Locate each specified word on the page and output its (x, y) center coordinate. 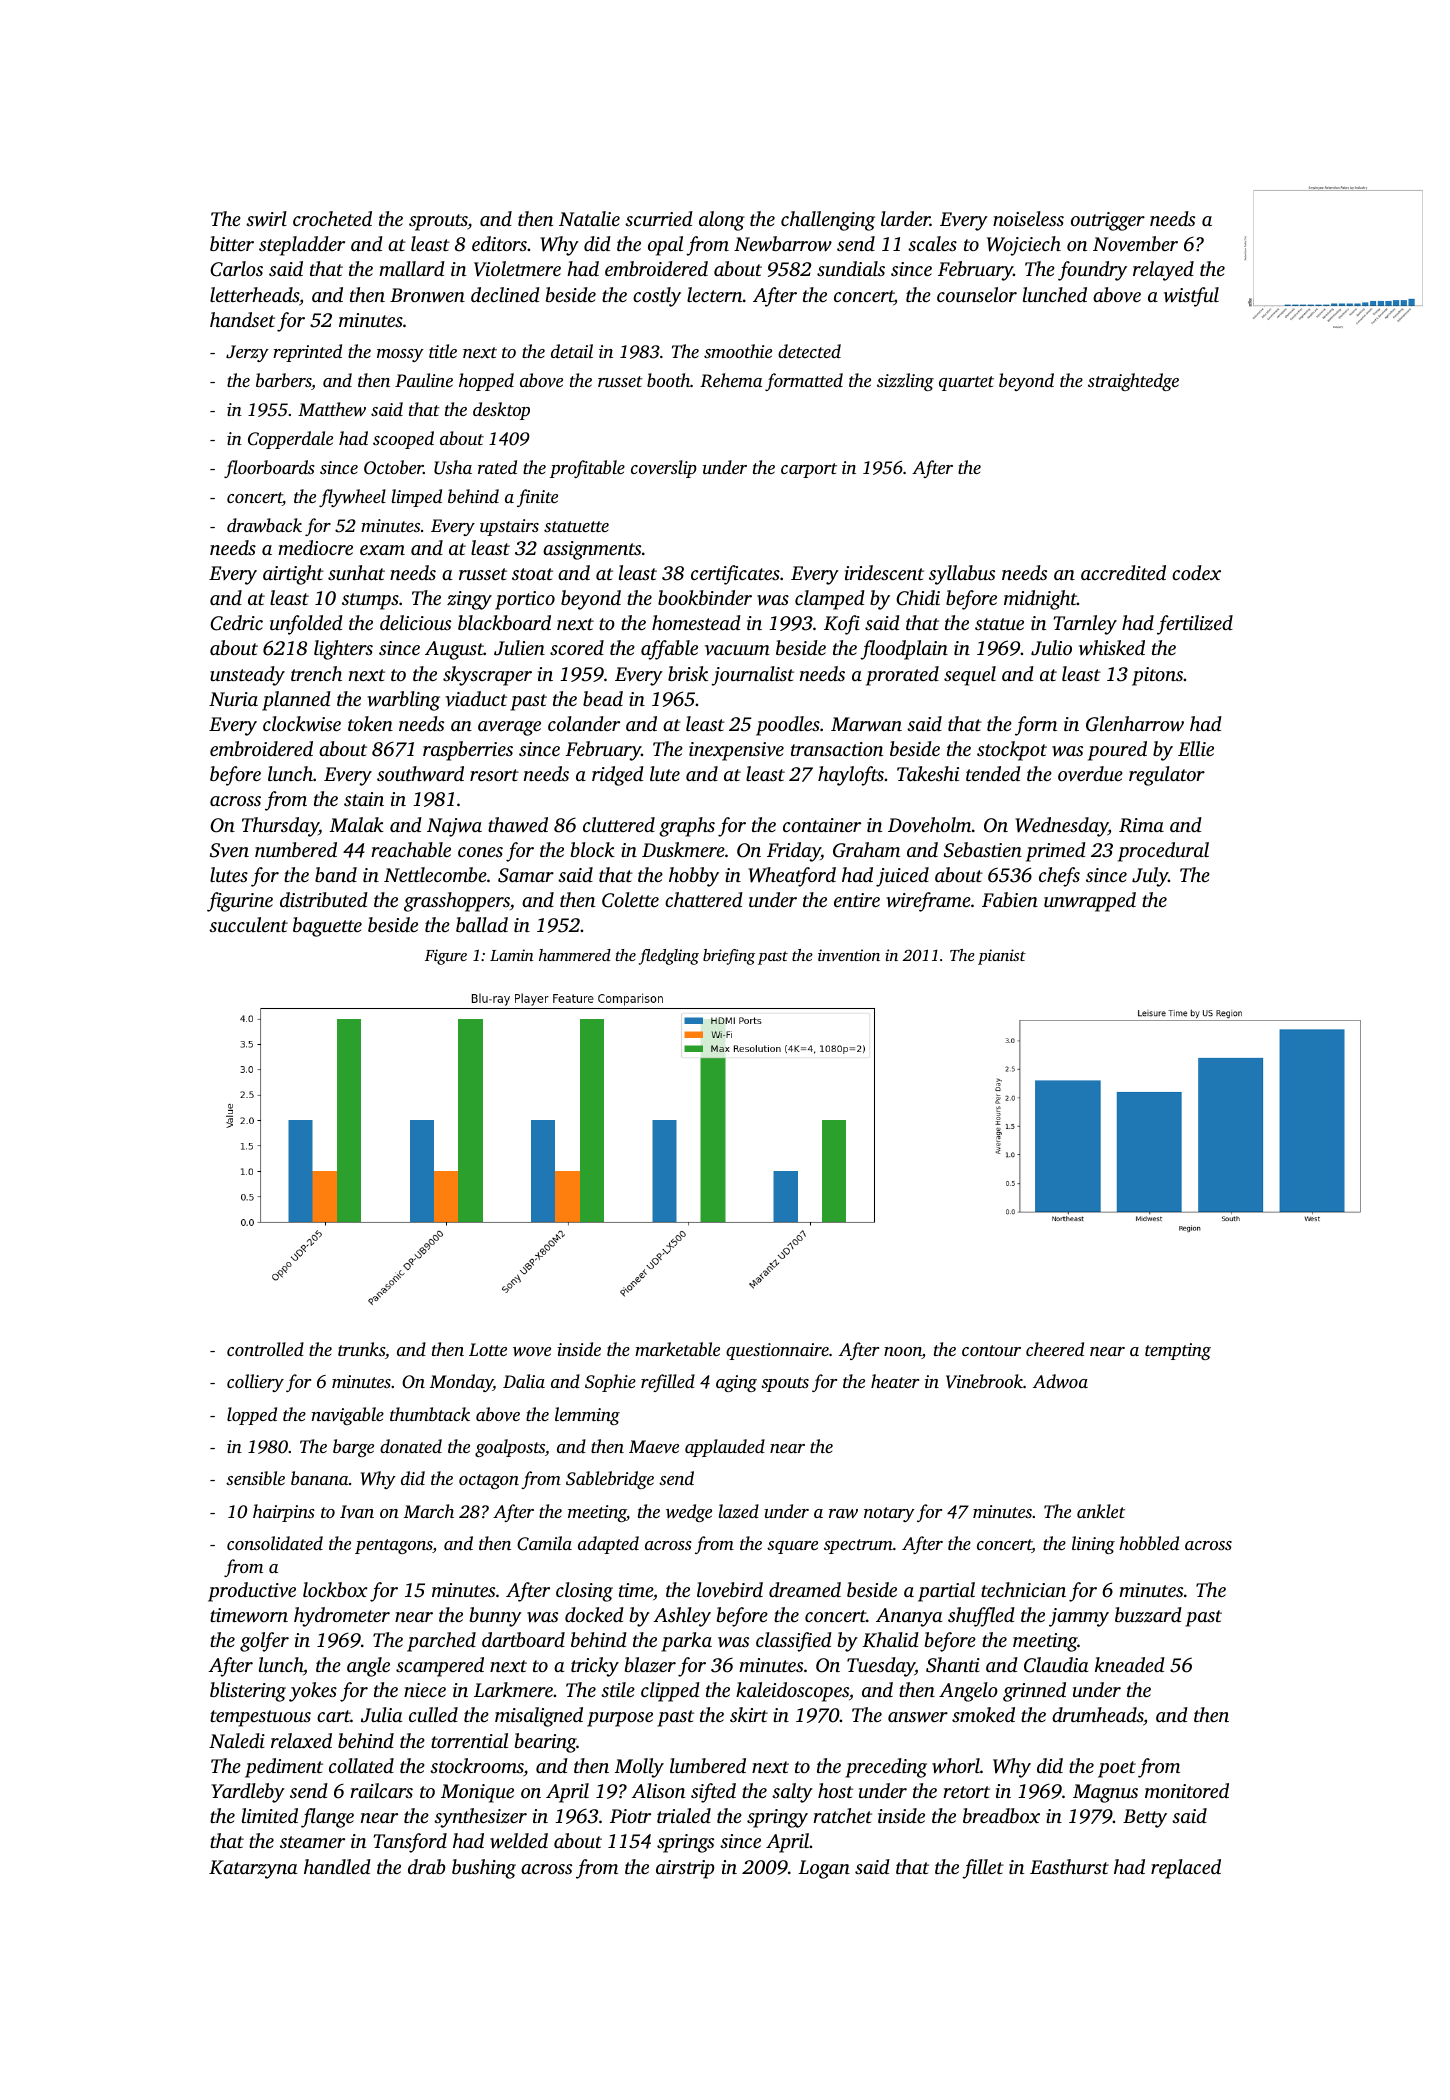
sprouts (438, 222)
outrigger (1108, 221)
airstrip (685, 1869)
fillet (983, 1869)
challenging (828, 221)
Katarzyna (253, 1869)
